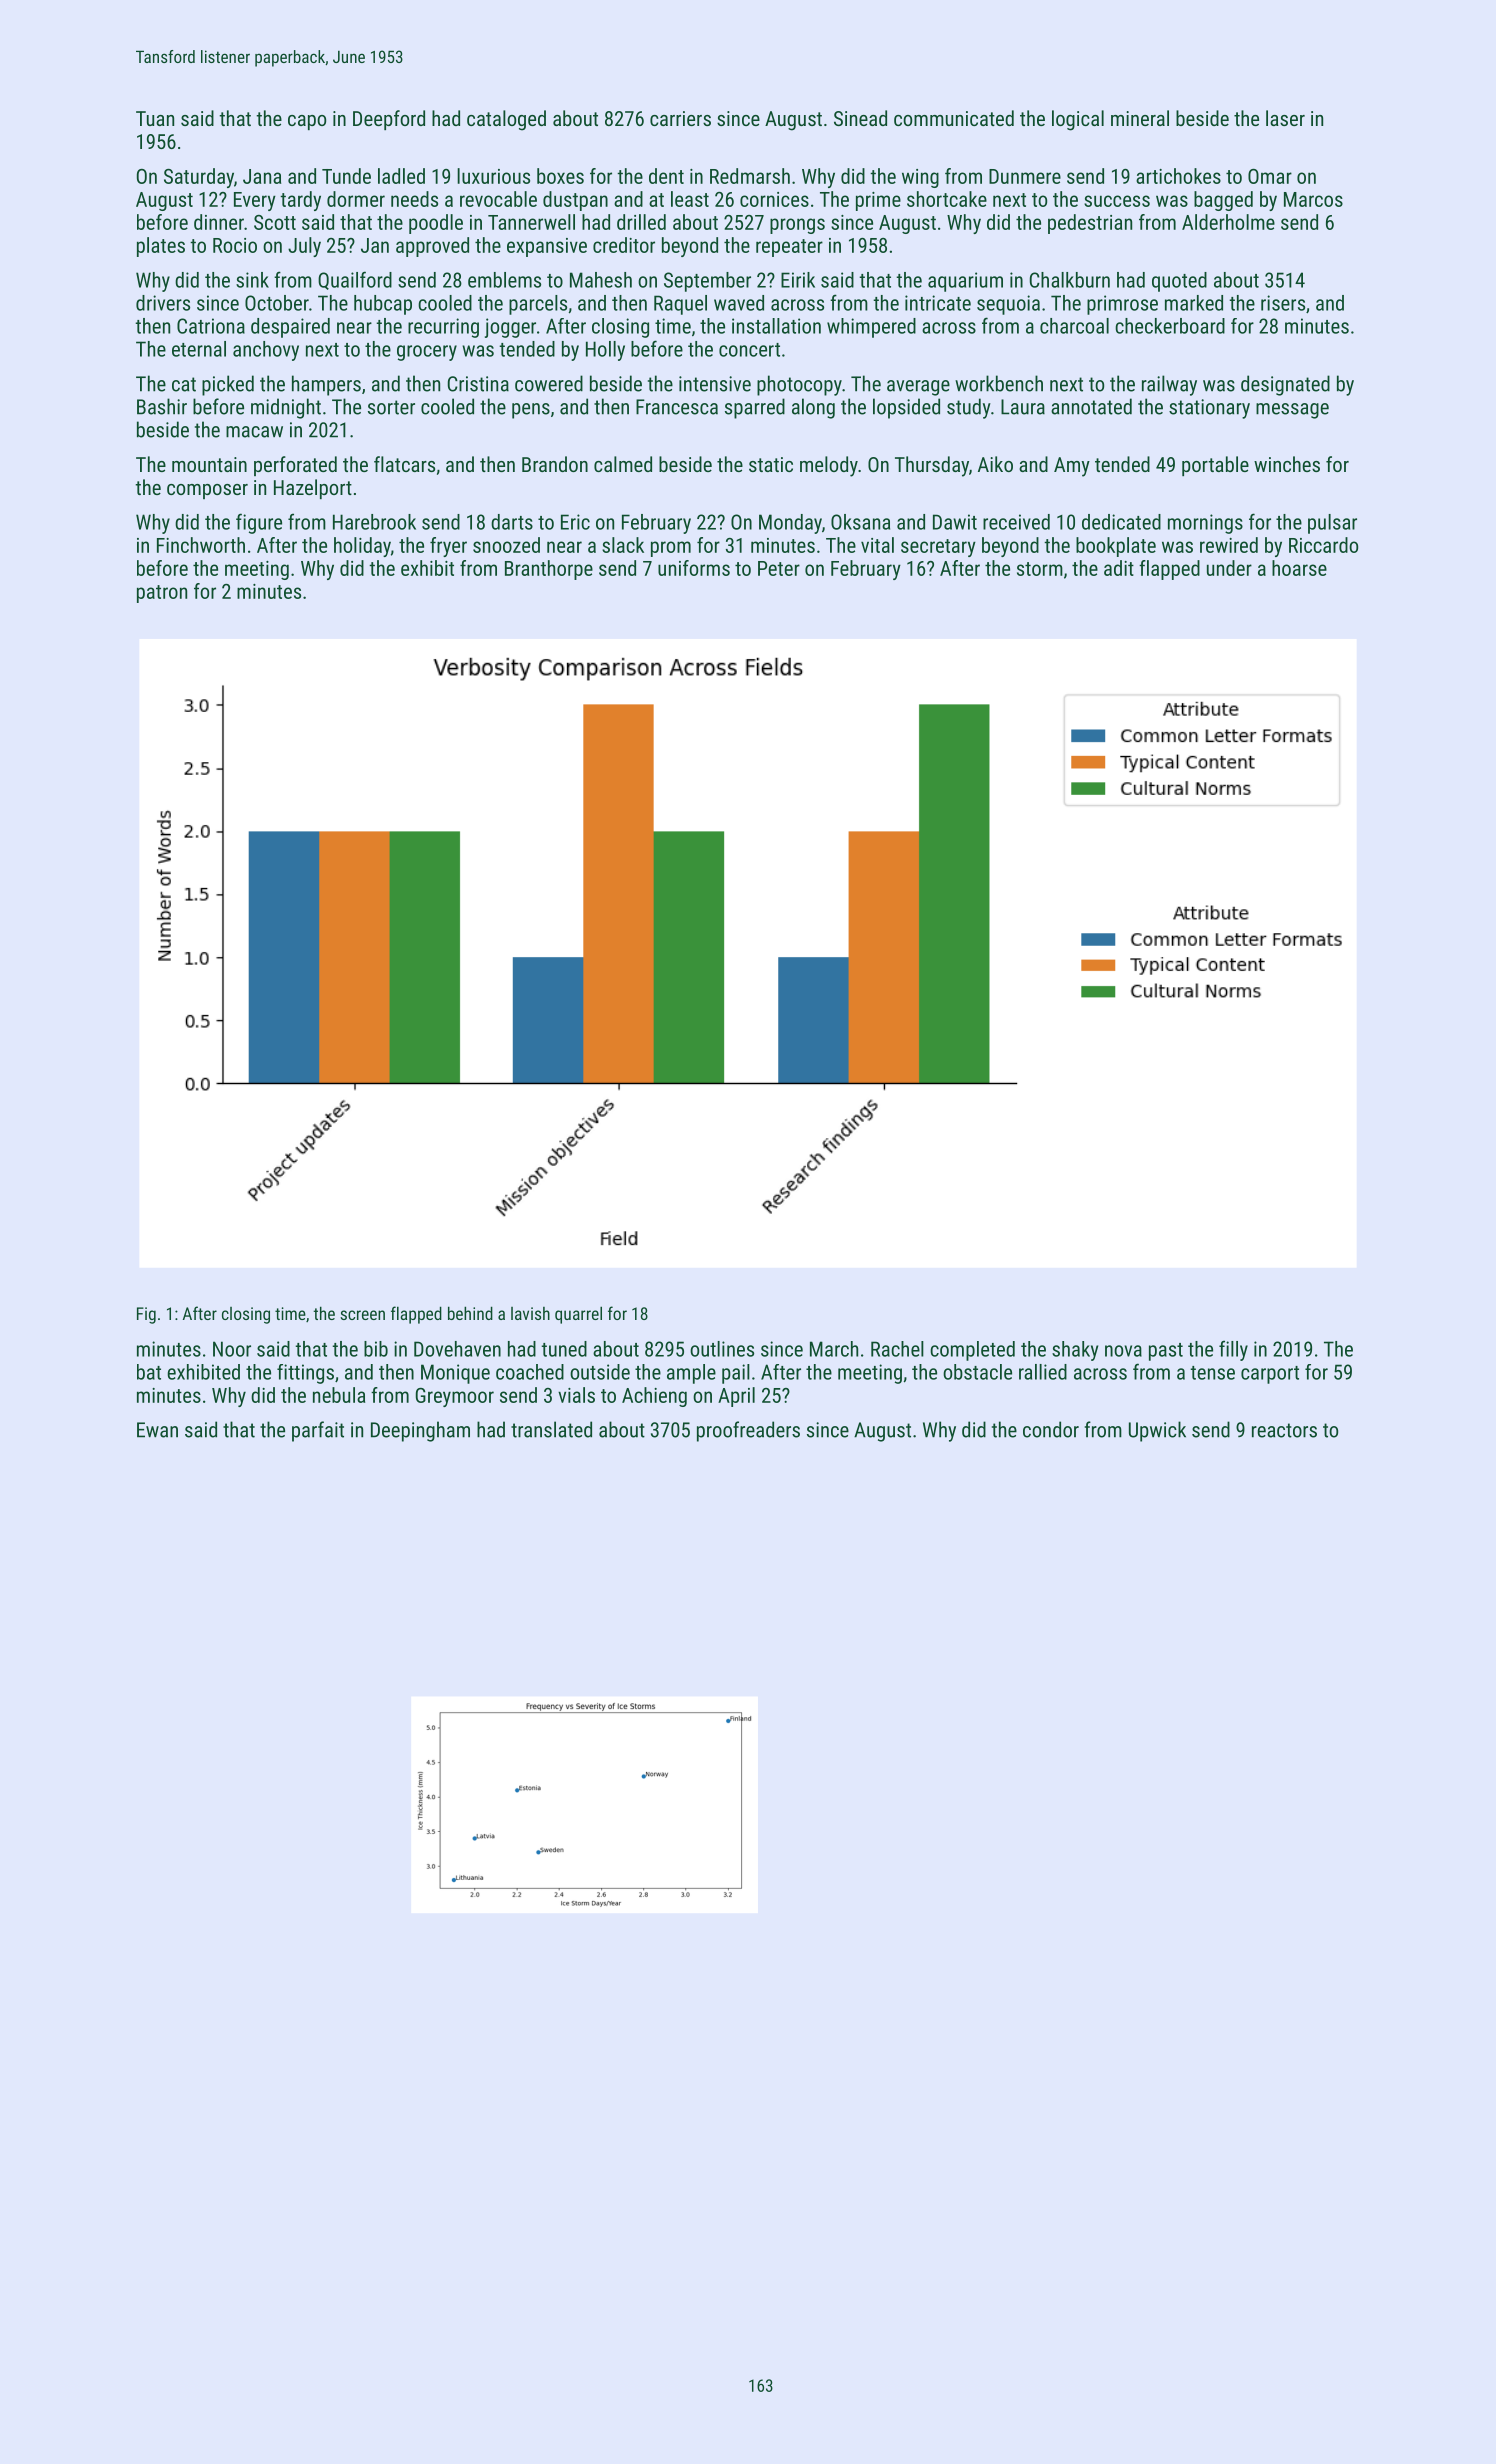 This screenshot has height=2464, width=1496. I want to click on hoarse, so click(1299, 568).
